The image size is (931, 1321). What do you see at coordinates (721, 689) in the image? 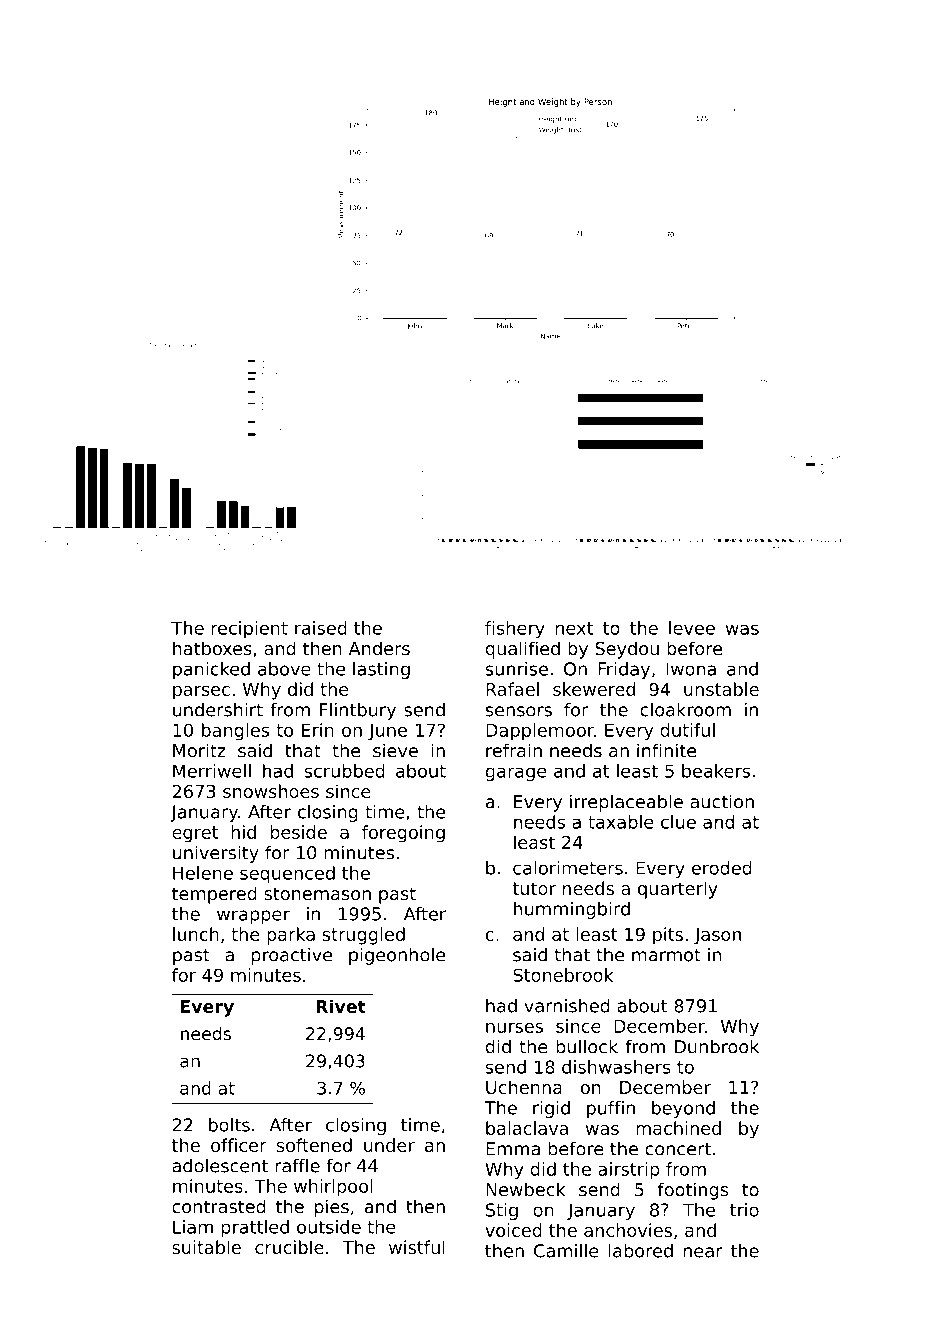
I see `unstable` at bounding box center [721, 689].
